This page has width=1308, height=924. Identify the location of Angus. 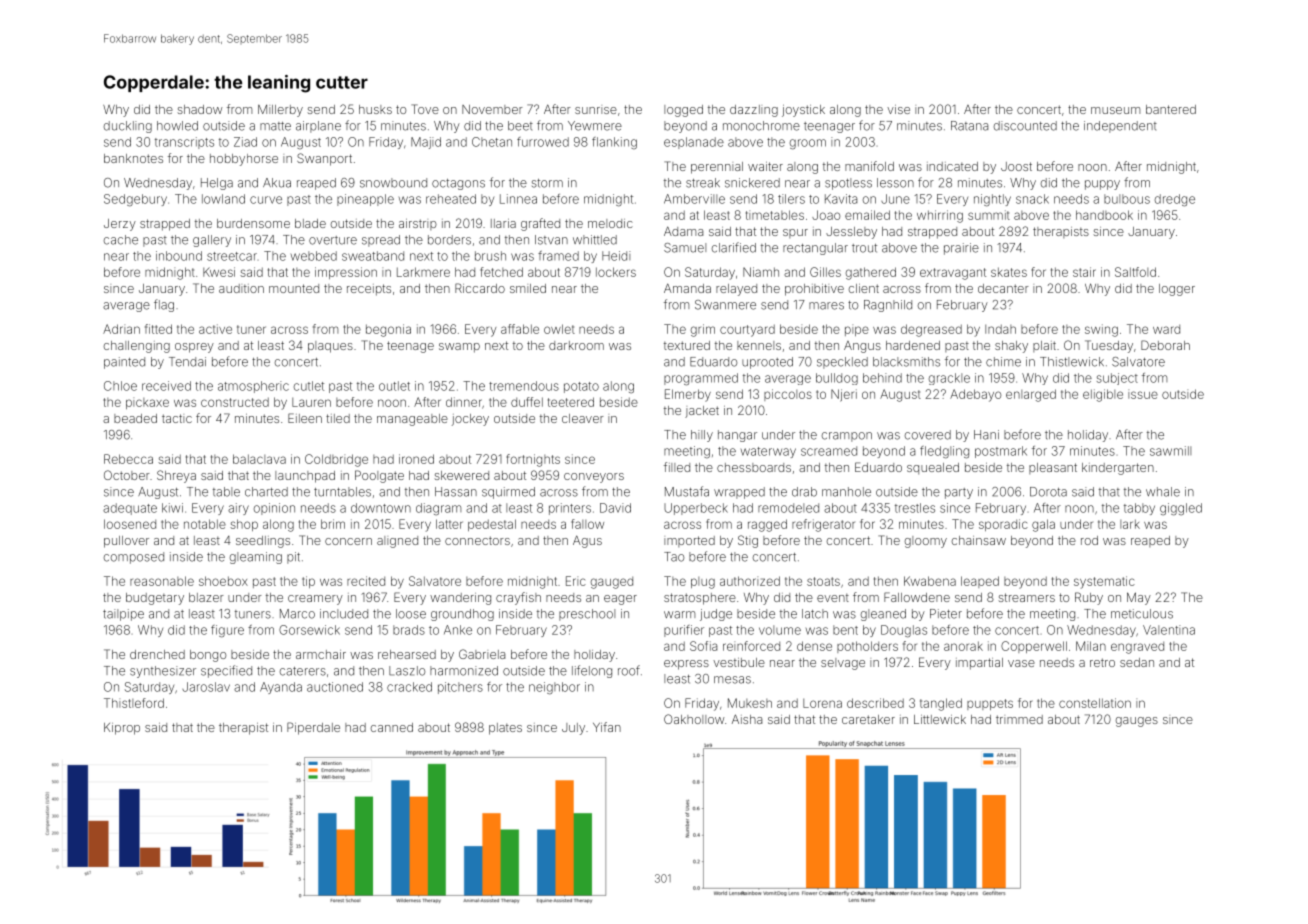
(862, 347).
